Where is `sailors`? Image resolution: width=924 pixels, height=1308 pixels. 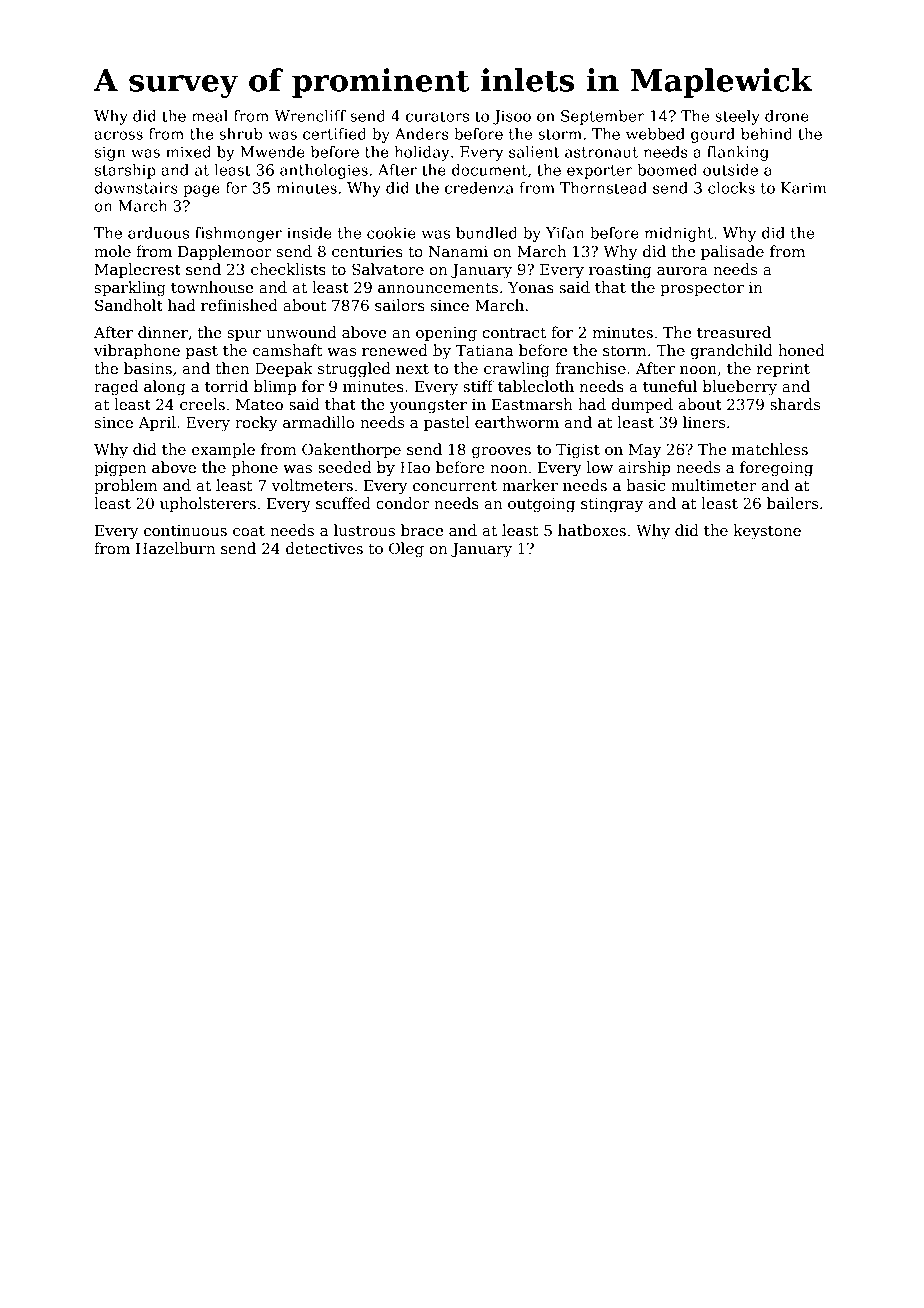
sailors is located at coordinates (400, 305).
